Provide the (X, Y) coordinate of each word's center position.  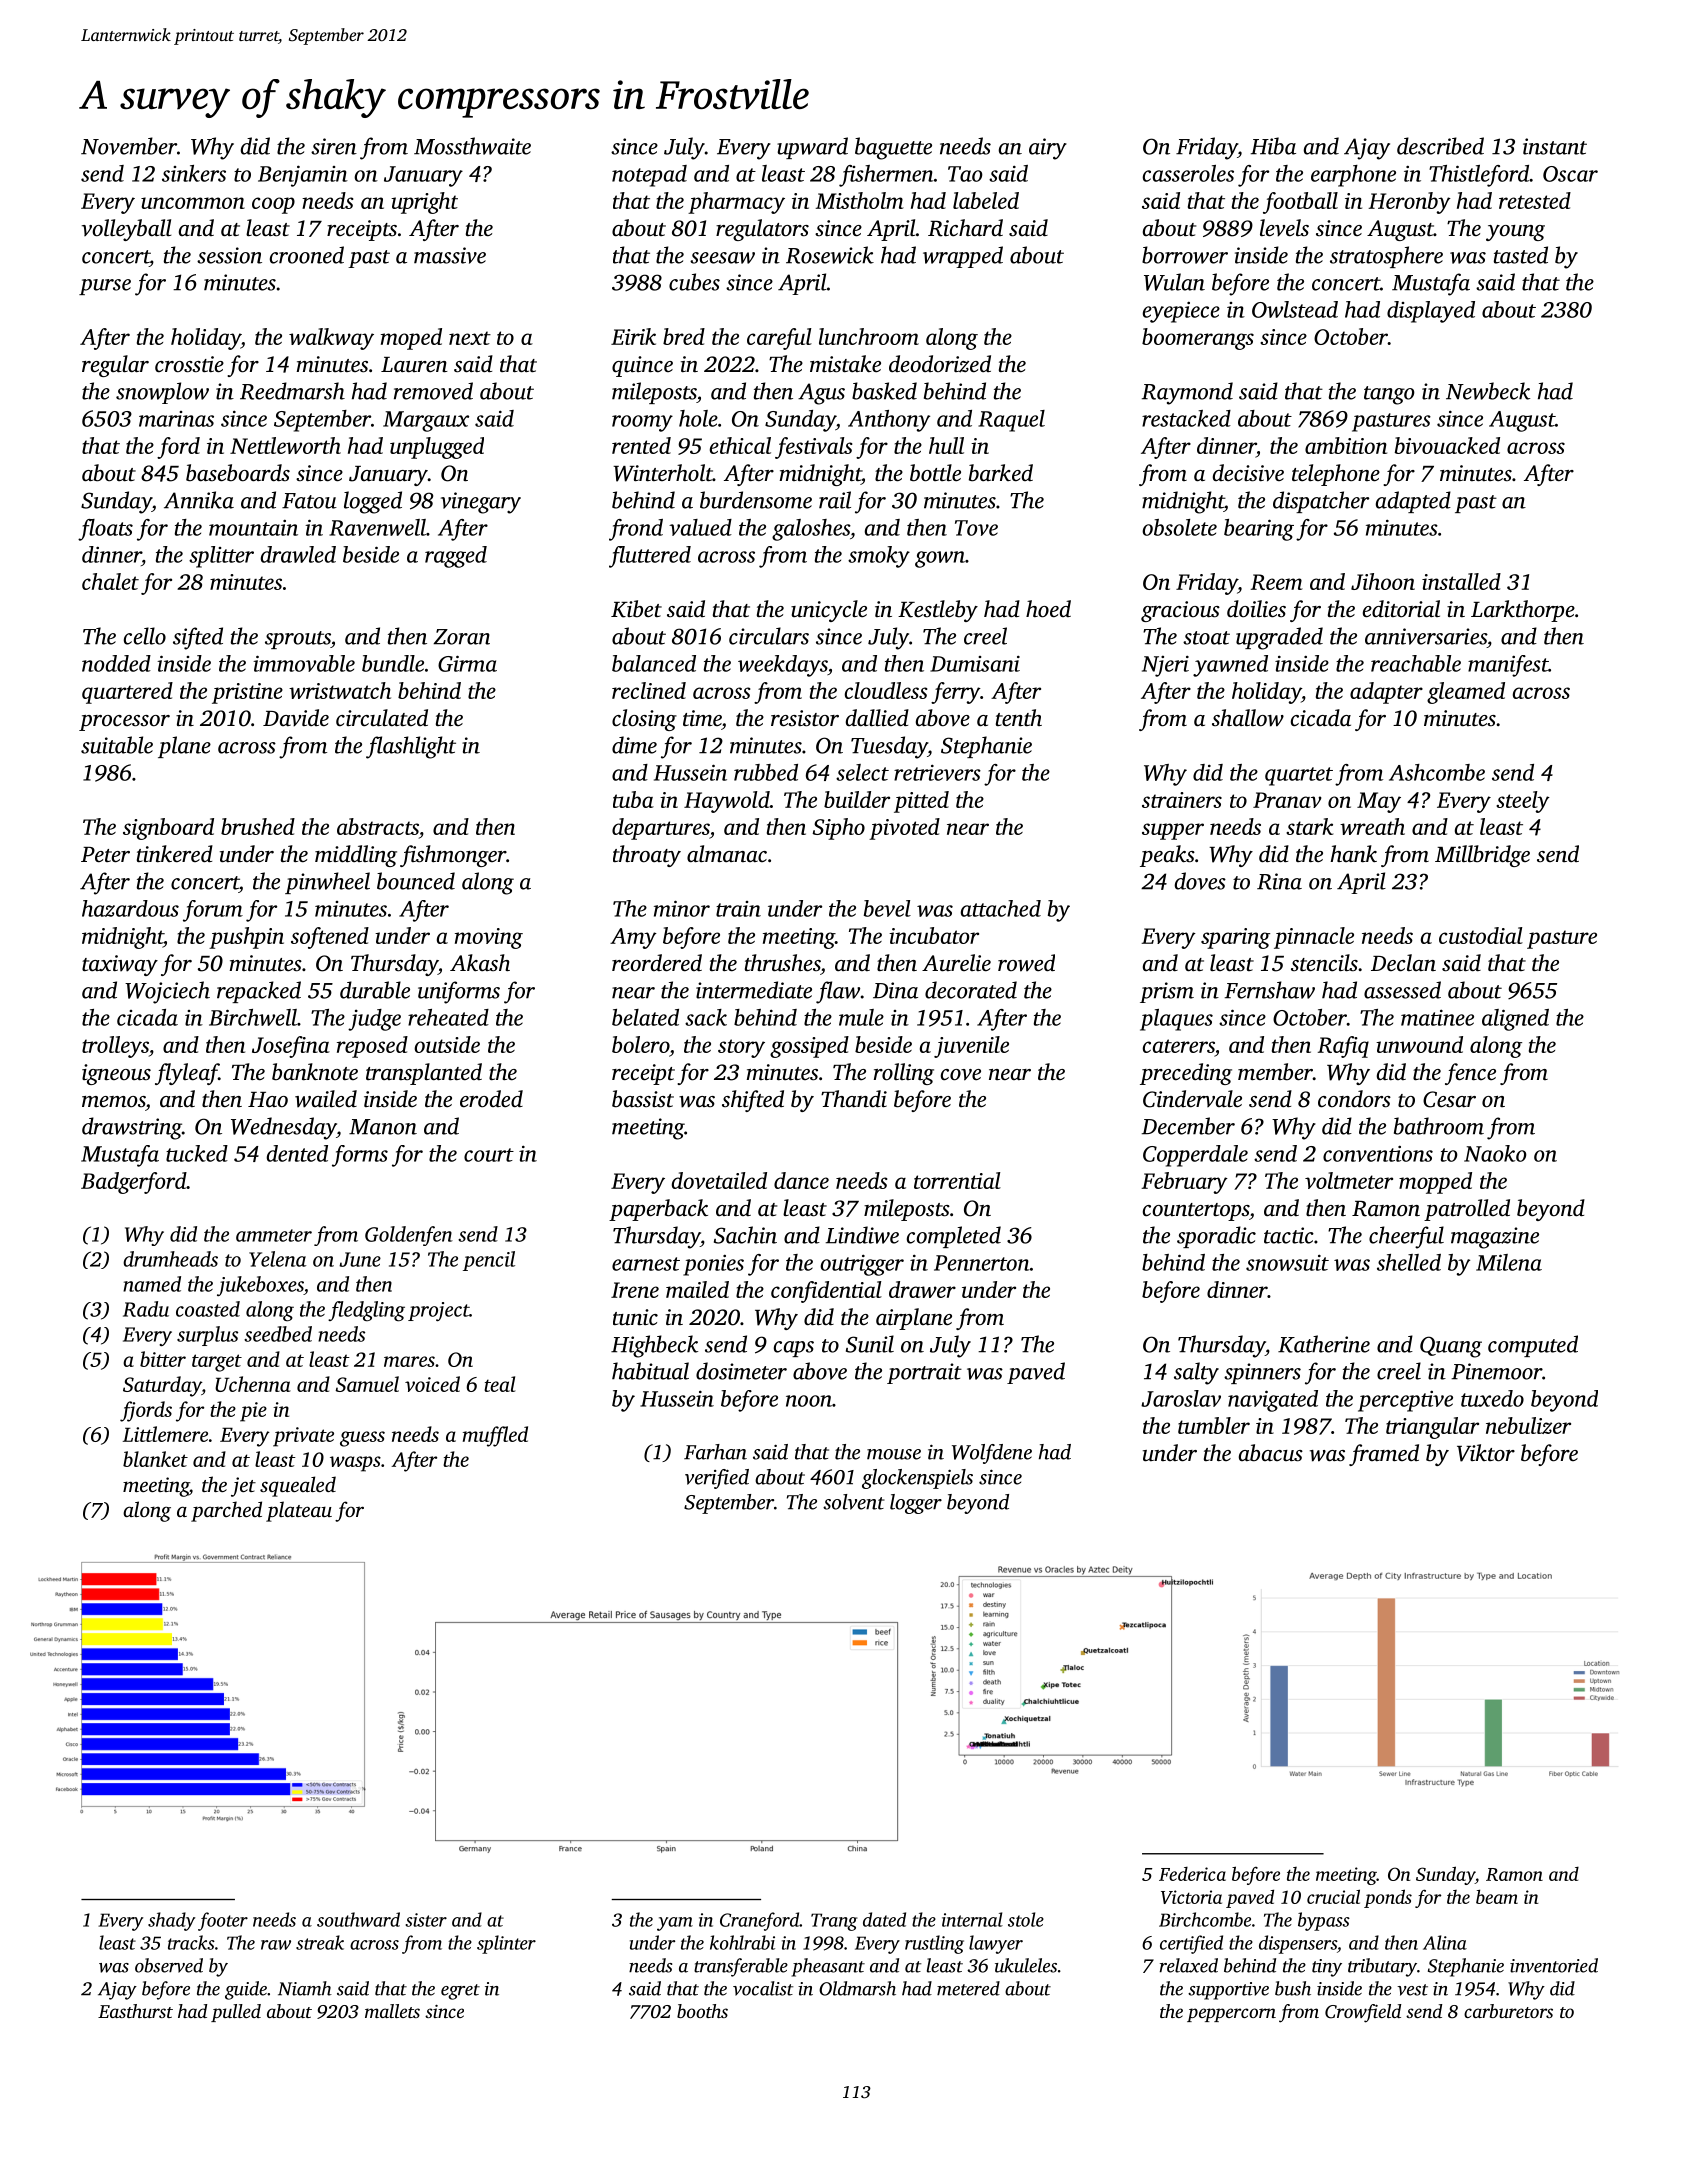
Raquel (1011, 421)
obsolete (1179, 527)
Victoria (1191, 1897)
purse (105, 287)
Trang (834, 1922)
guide (246, 1990)
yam (675, 1924)
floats (105, 530)
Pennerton (982, 1263)
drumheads (170, 1259)
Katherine (1324, 1344)
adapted (1413, 502)
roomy (642, 423)
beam (1497, 1896)
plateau (299, 1511)
